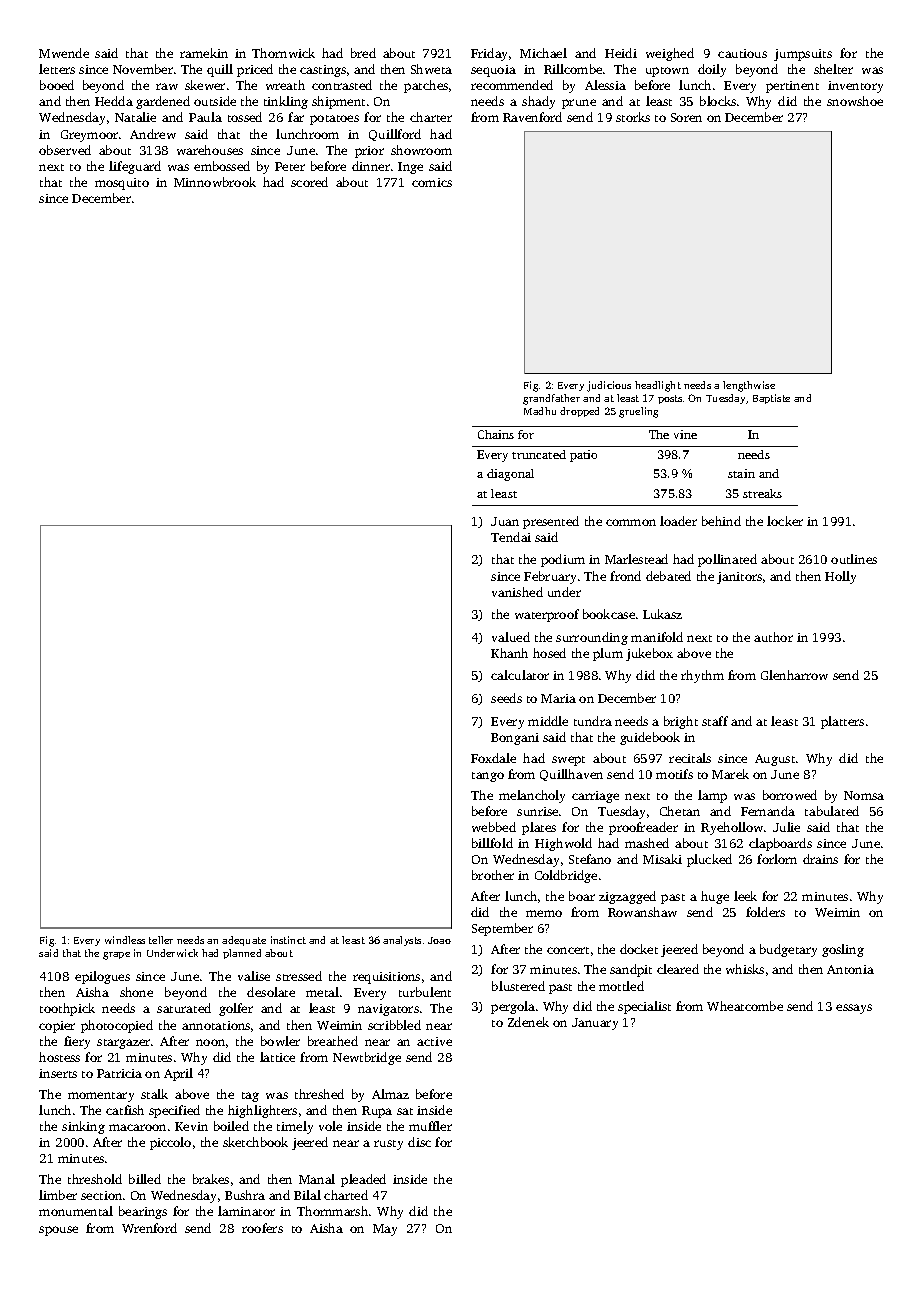 The image size is (924, 1308). Describe the element at coordinates (58, 1231) in the page. I see `spouse` at that location.
